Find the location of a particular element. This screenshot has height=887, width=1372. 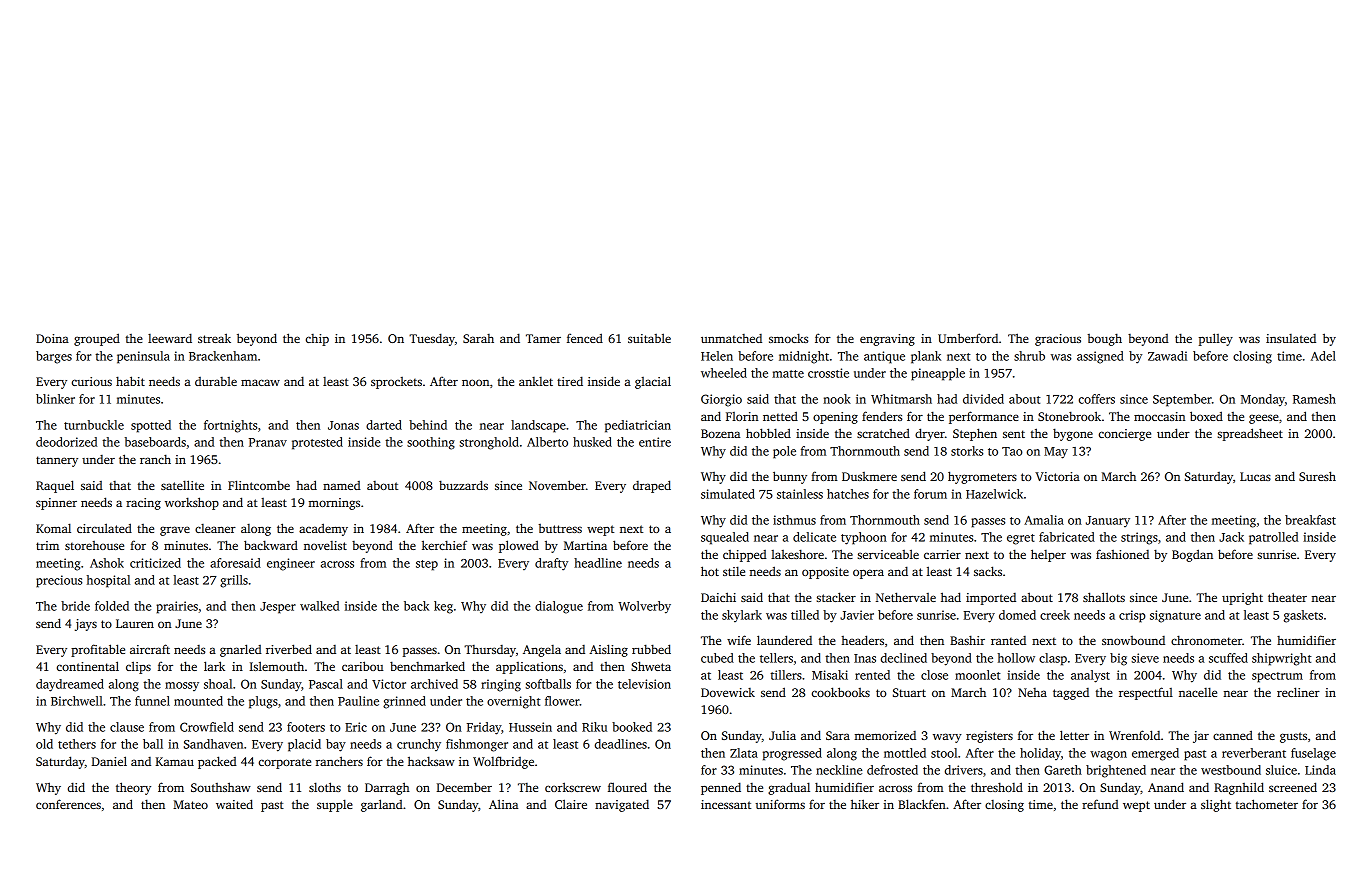

smocks is located at coordinates (788, 338).
